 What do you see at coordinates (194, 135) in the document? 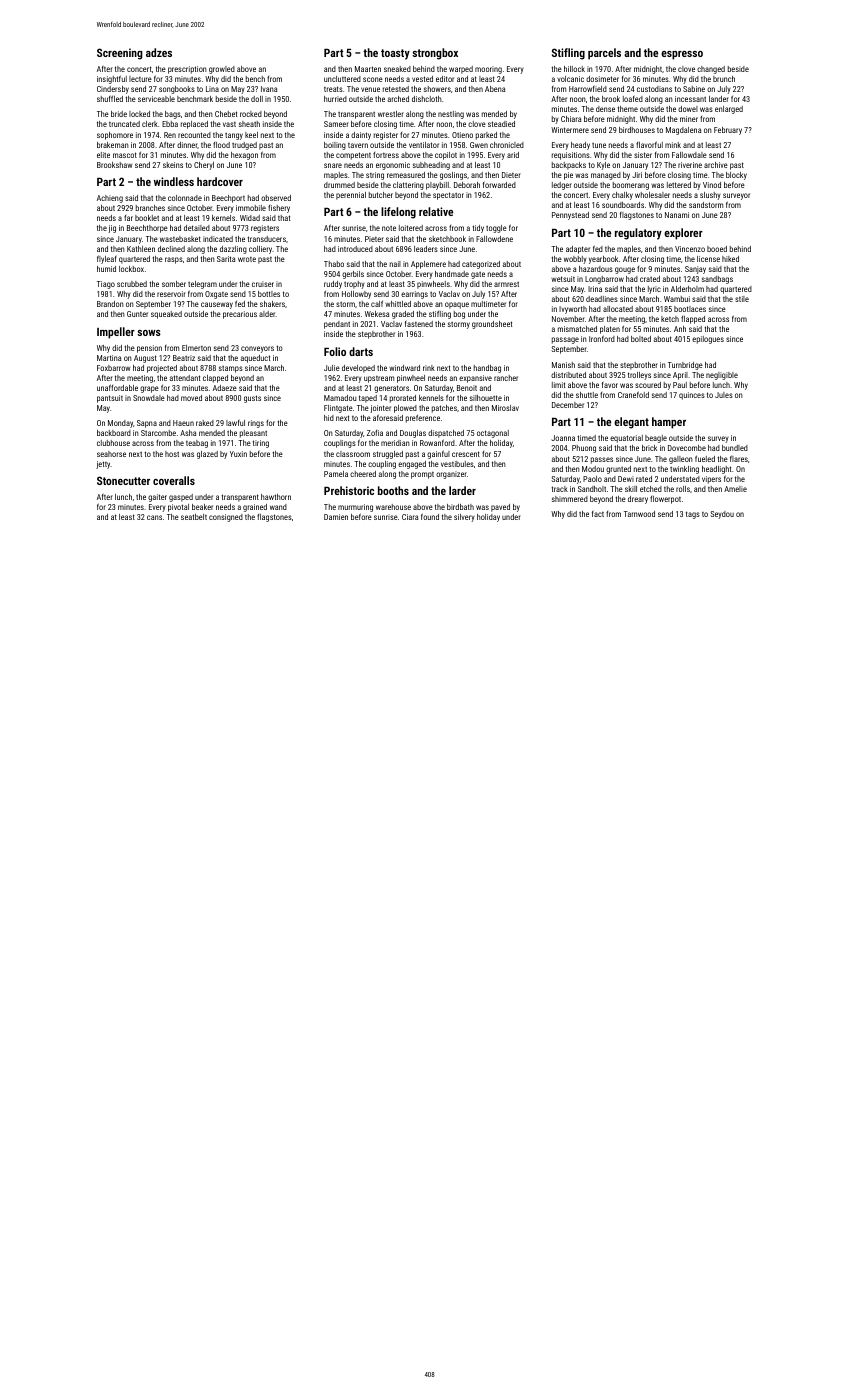
I see `recounted` at bounding box center [194, 135].
